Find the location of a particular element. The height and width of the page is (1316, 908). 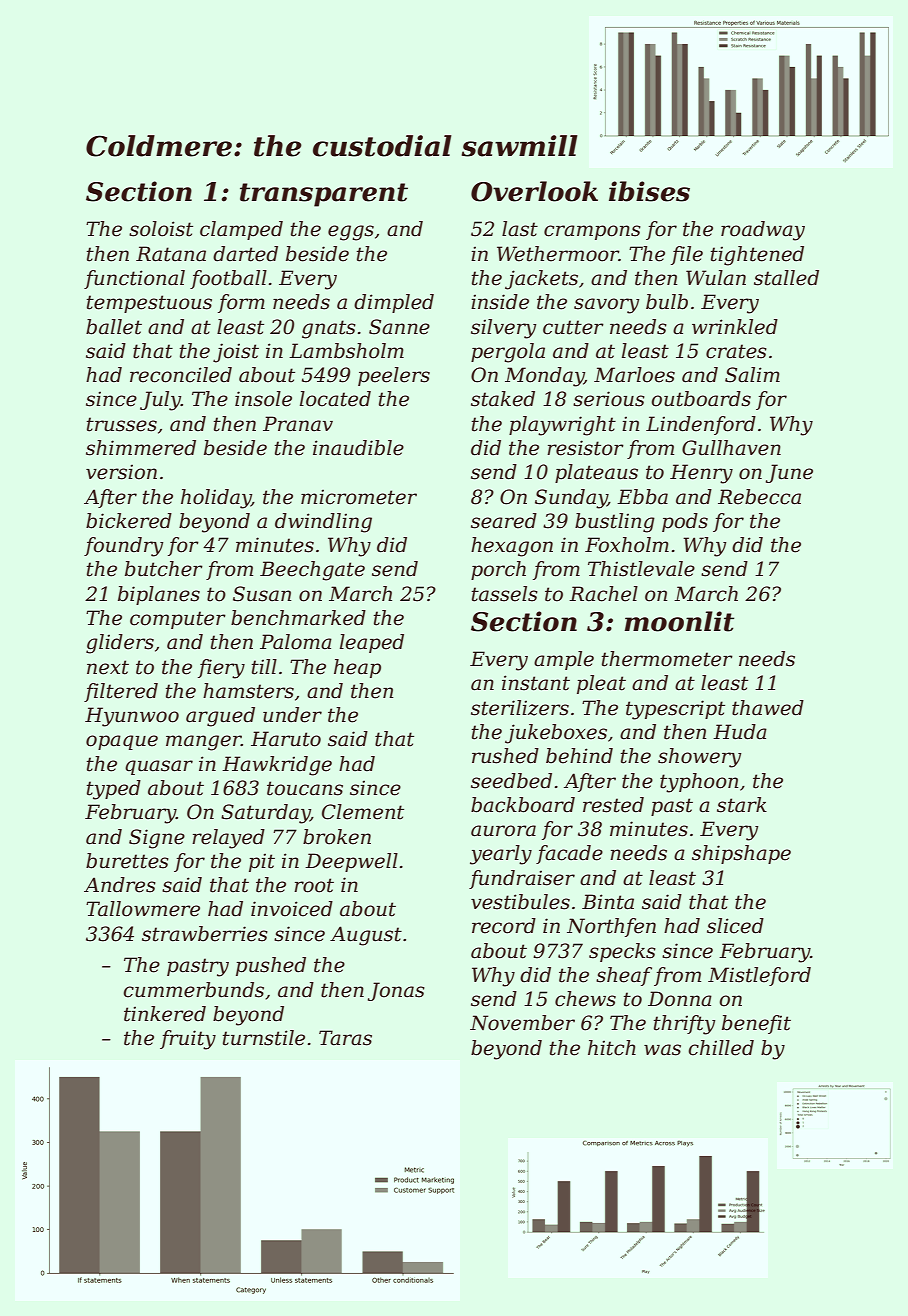

reconciled is located at coordinates (181, 375).
